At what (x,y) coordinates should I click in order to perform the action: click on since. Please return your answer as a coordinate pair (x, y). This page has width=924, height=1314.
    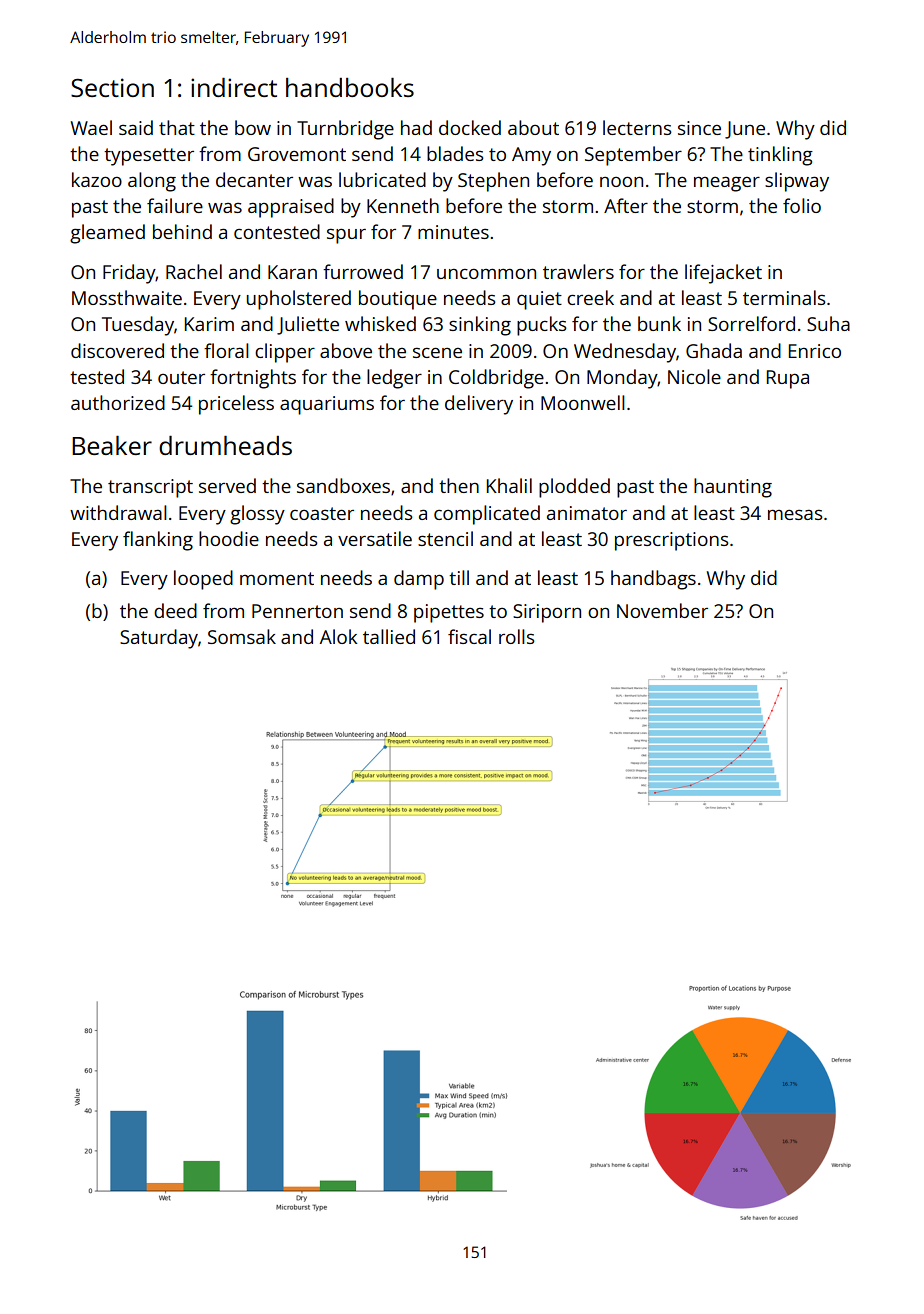
    Looking at the image, I should click on (699, 128).
